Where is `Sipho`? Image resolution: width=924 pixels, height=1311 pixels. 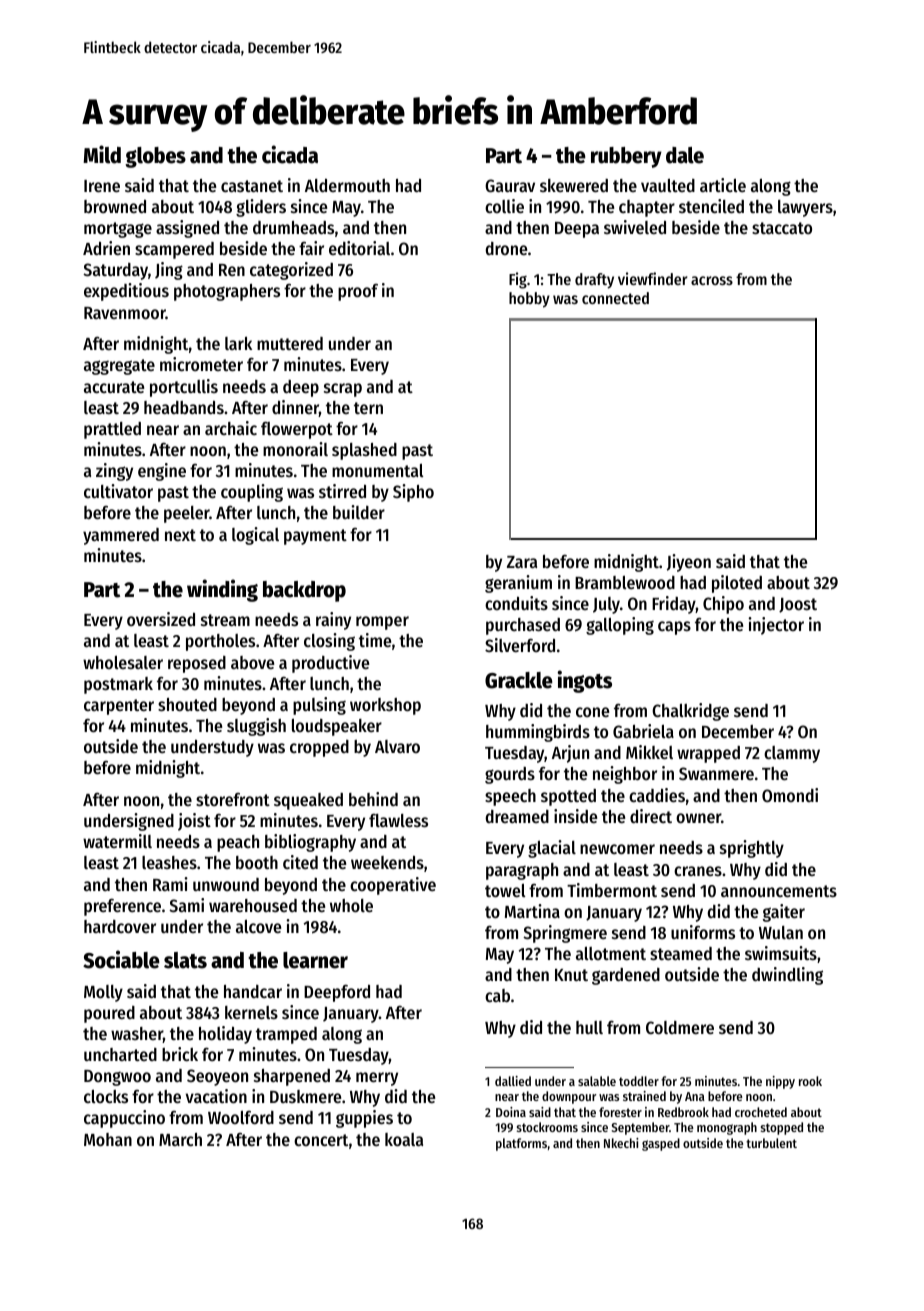
Sipho is located at coordinates (413, 493).
